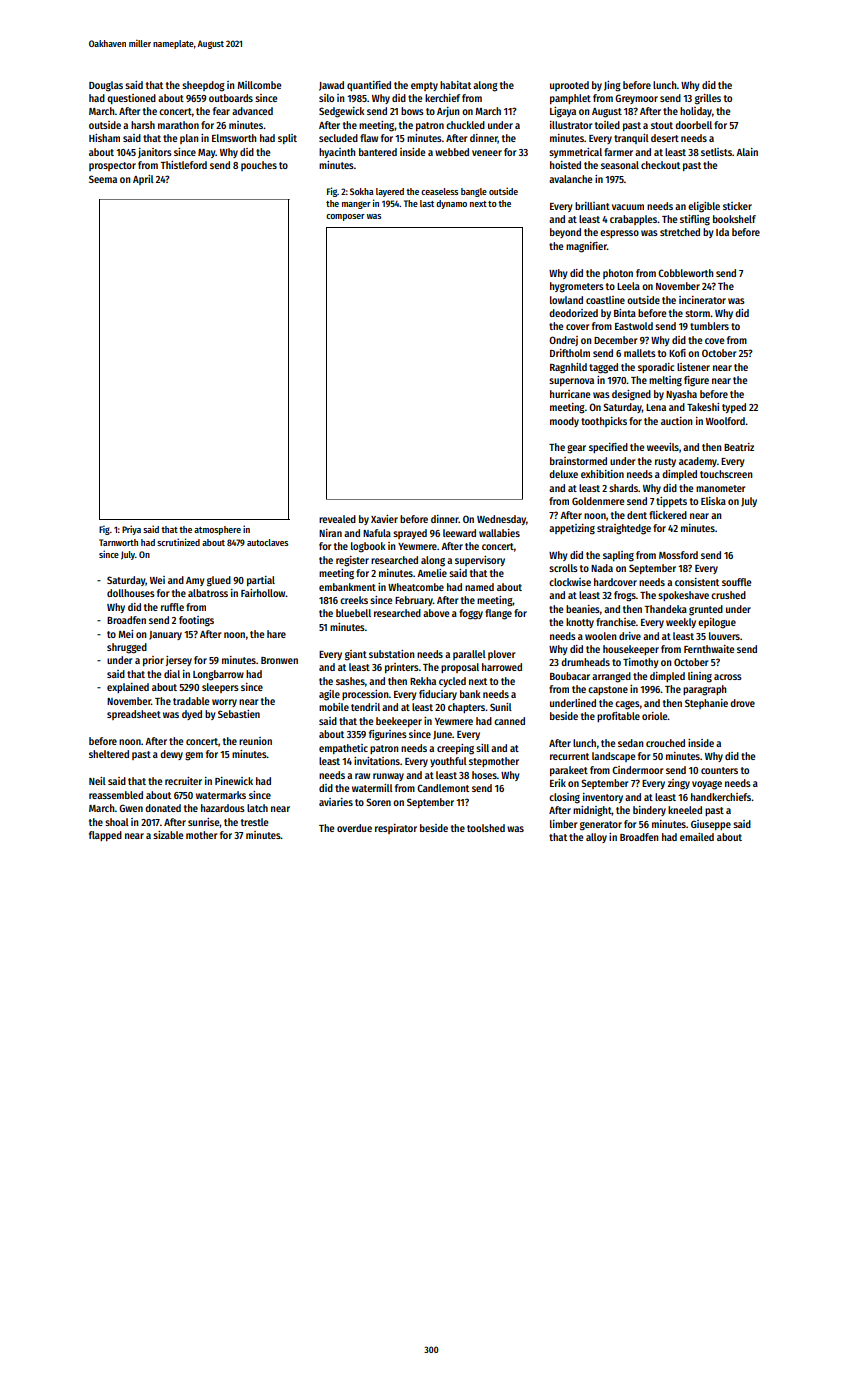 Image resolution: width=849 pixels, height=1400 pixels. What do you see at coordinates (168, 835) in the document?
I see `sizable` at bounding box center [168, 835].
